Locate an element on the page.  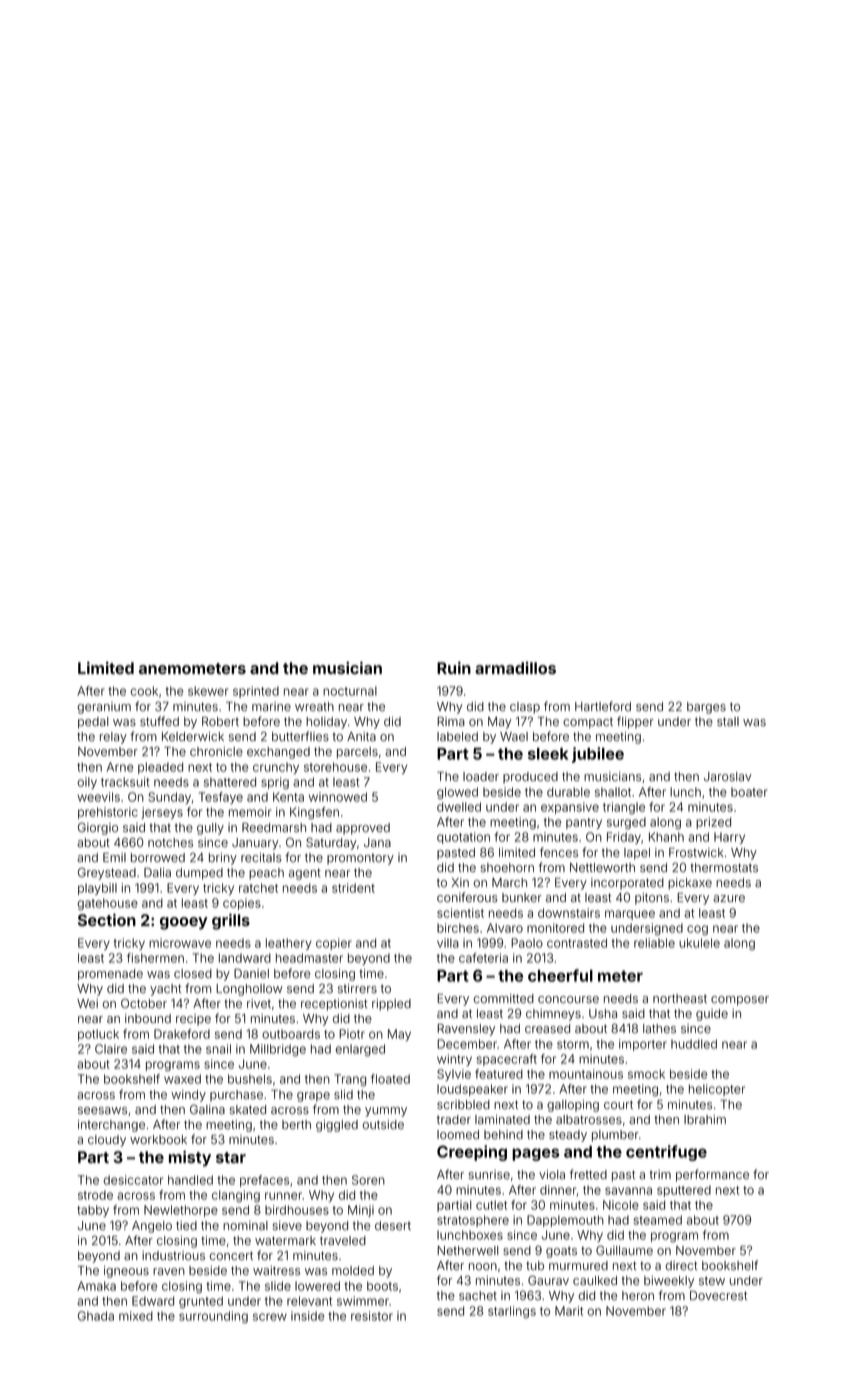
helicopter is located at coordinates (717, 1090).
